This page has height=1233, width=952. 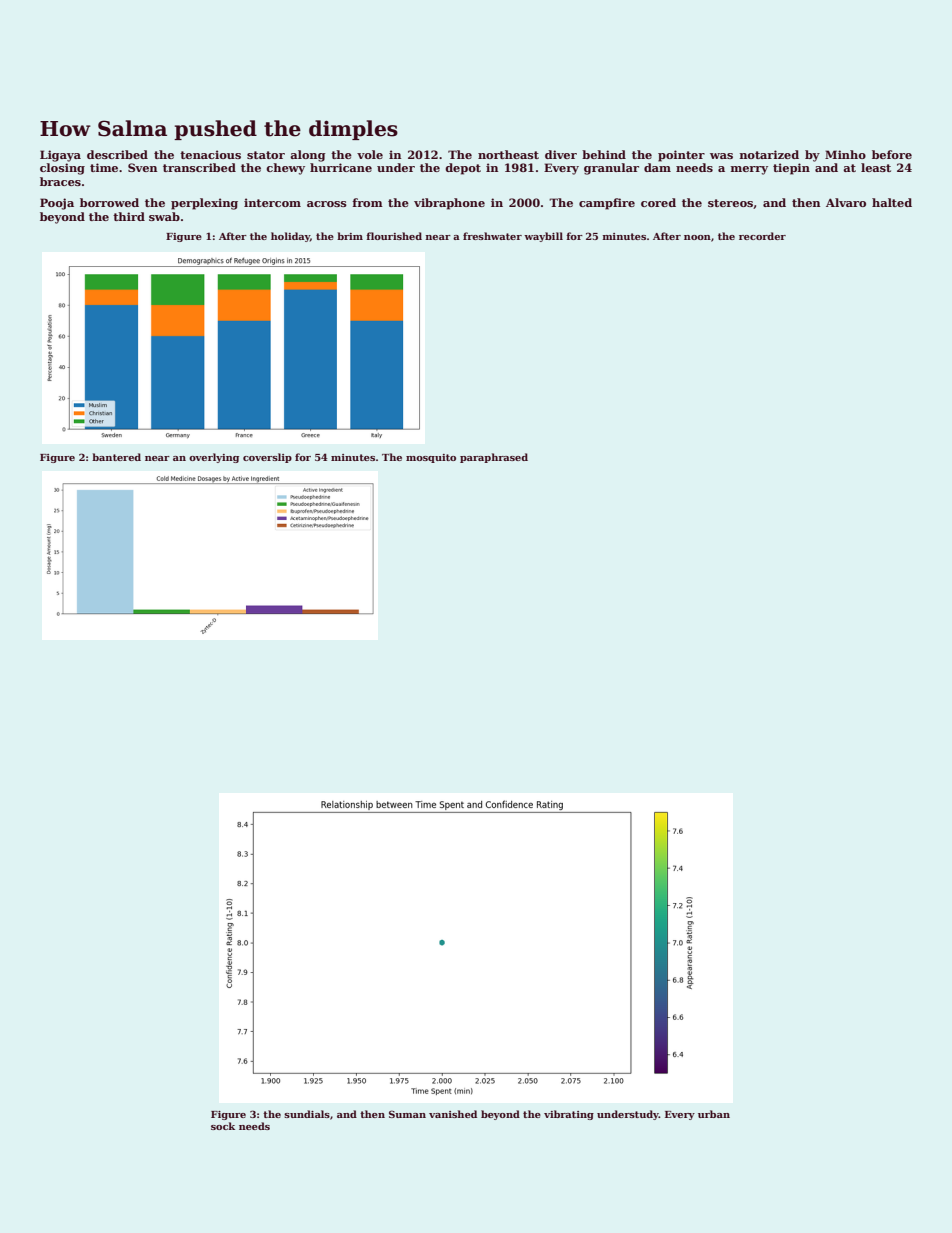 I want to click on mosquito, so click(x=431, y=458).
